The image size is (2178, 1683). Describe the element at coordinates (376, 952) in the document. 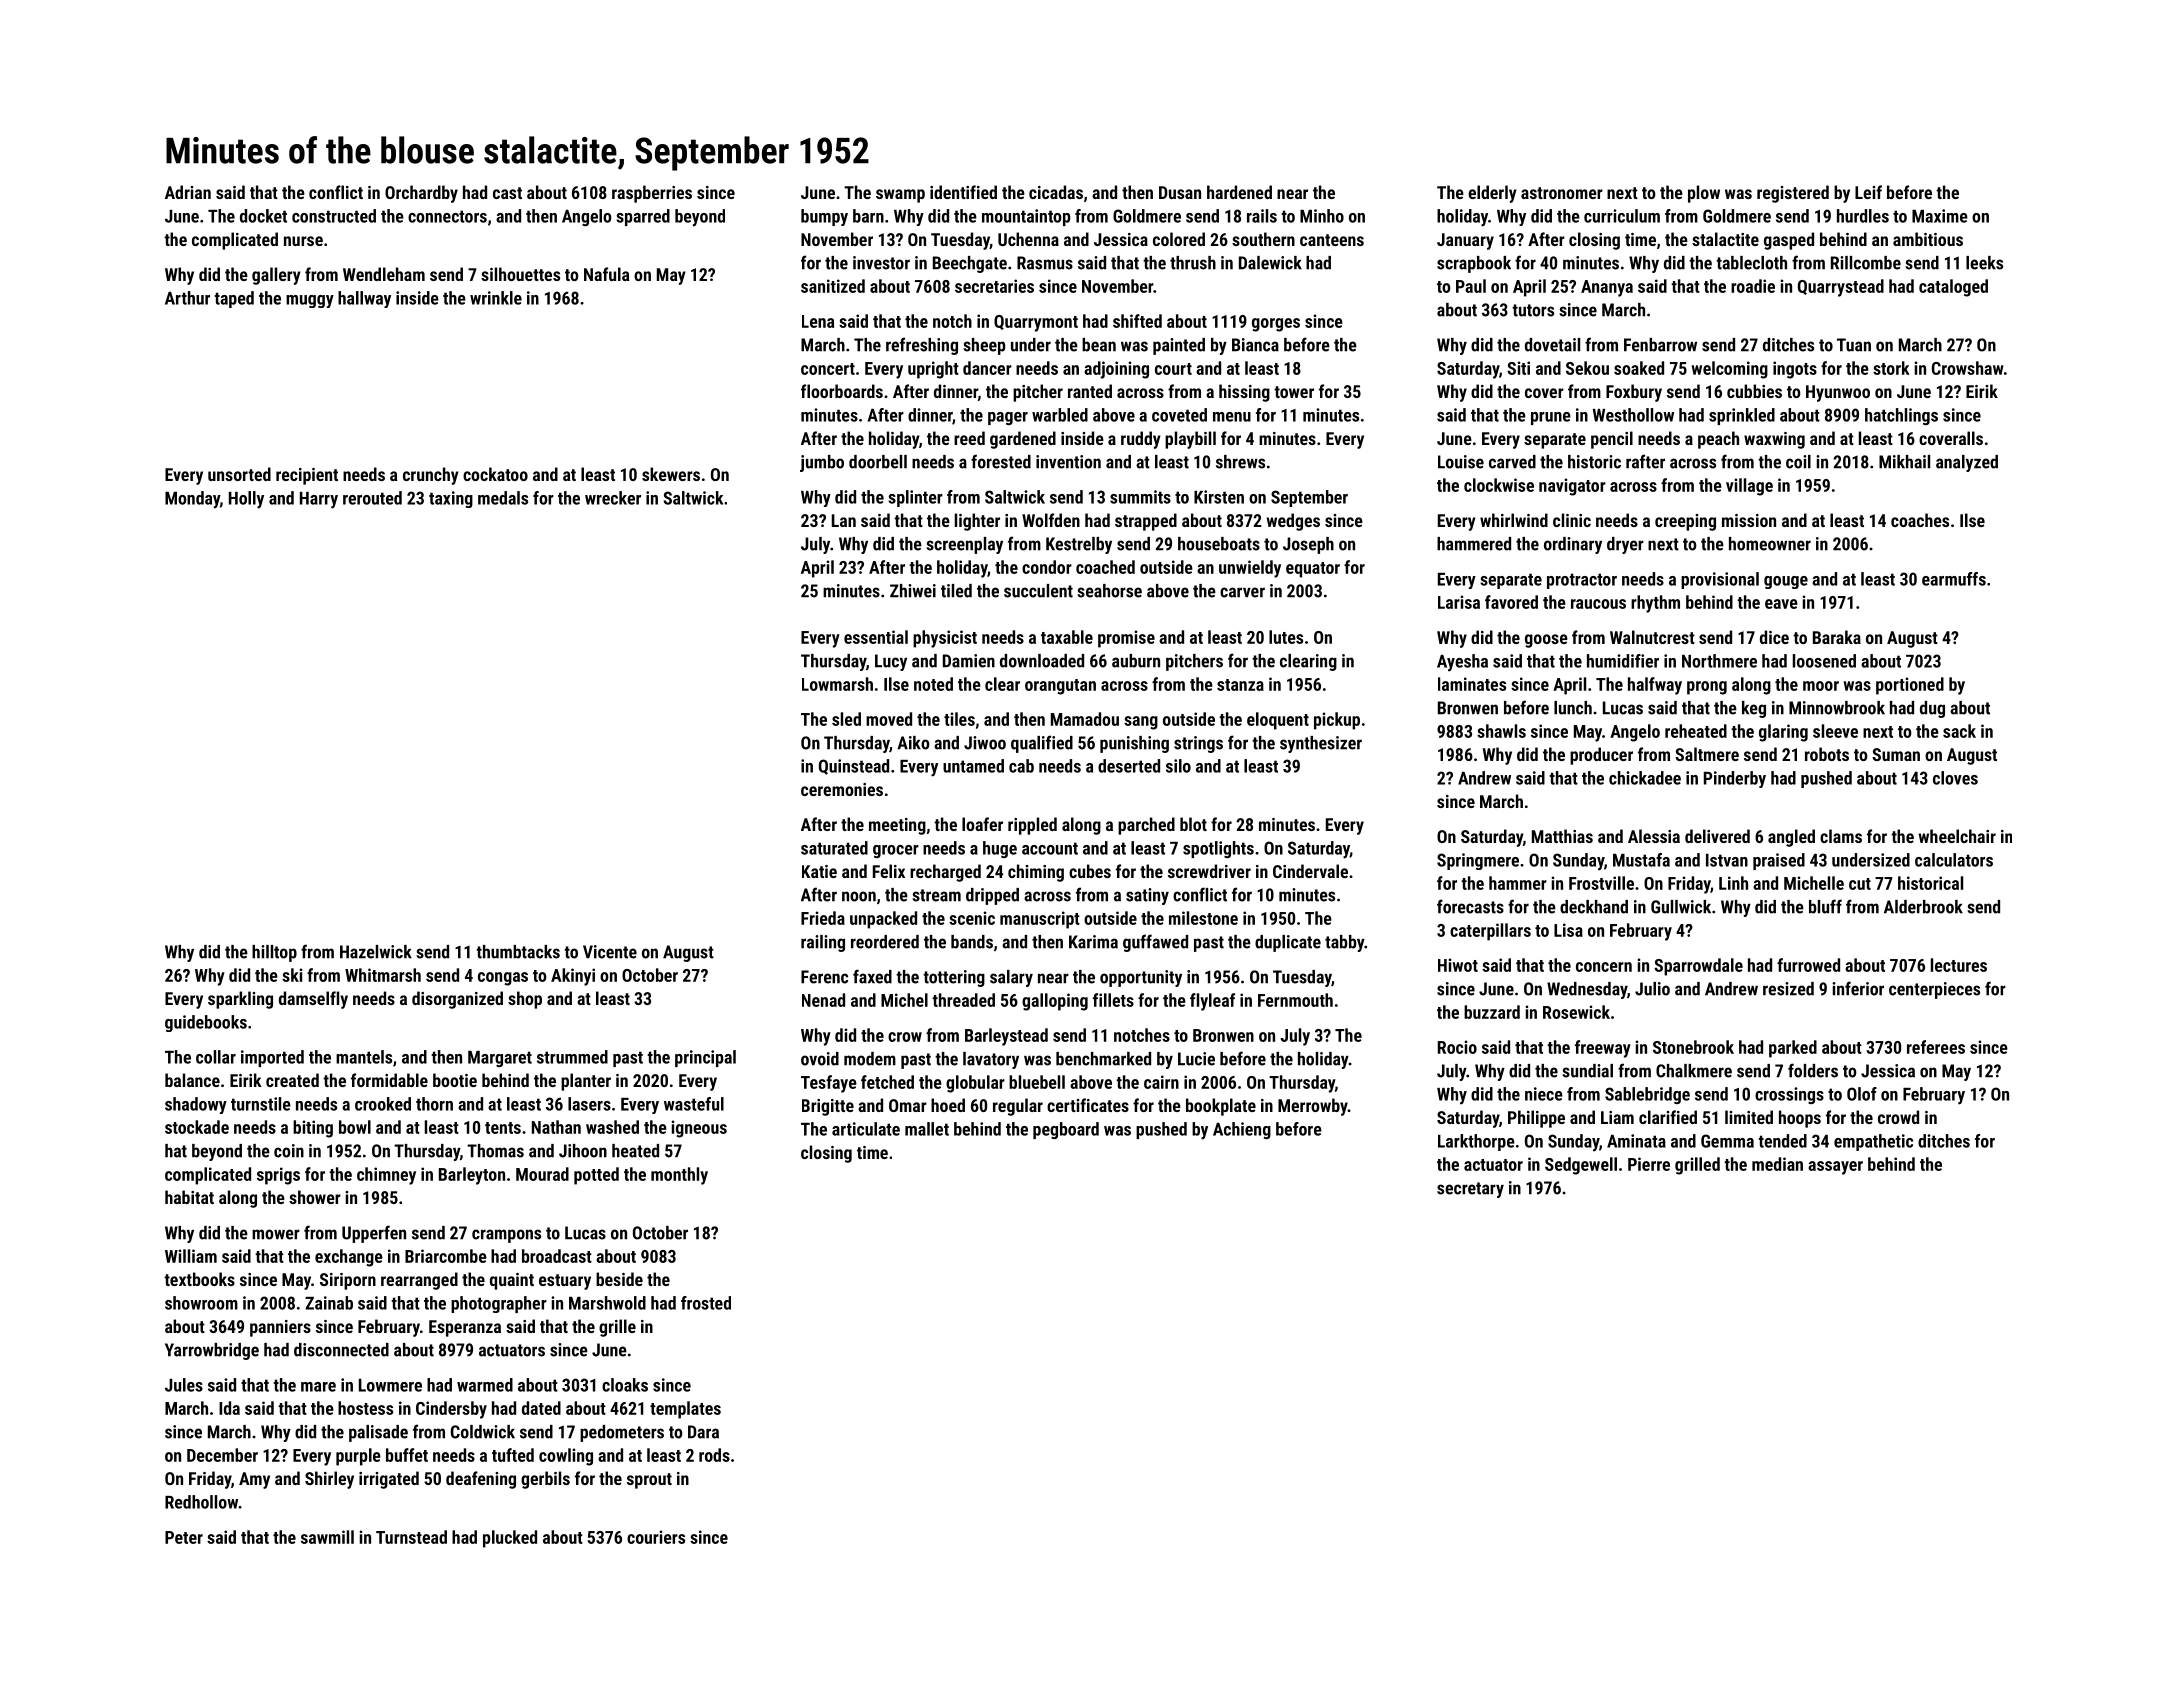

I see `Hazelwick` at that location.
